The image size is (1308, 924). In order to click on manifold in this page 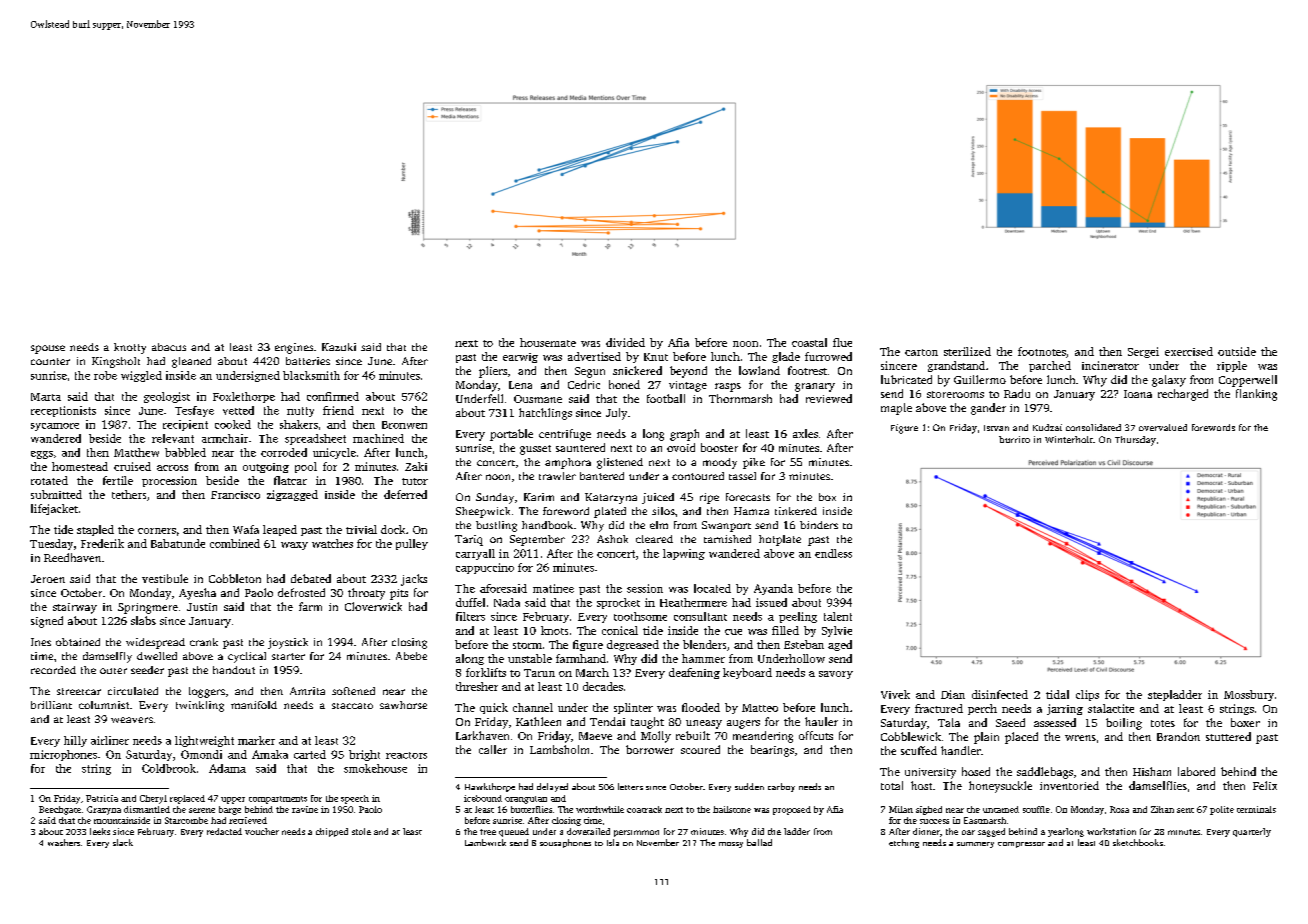, I will do `click(254, 705)`.
